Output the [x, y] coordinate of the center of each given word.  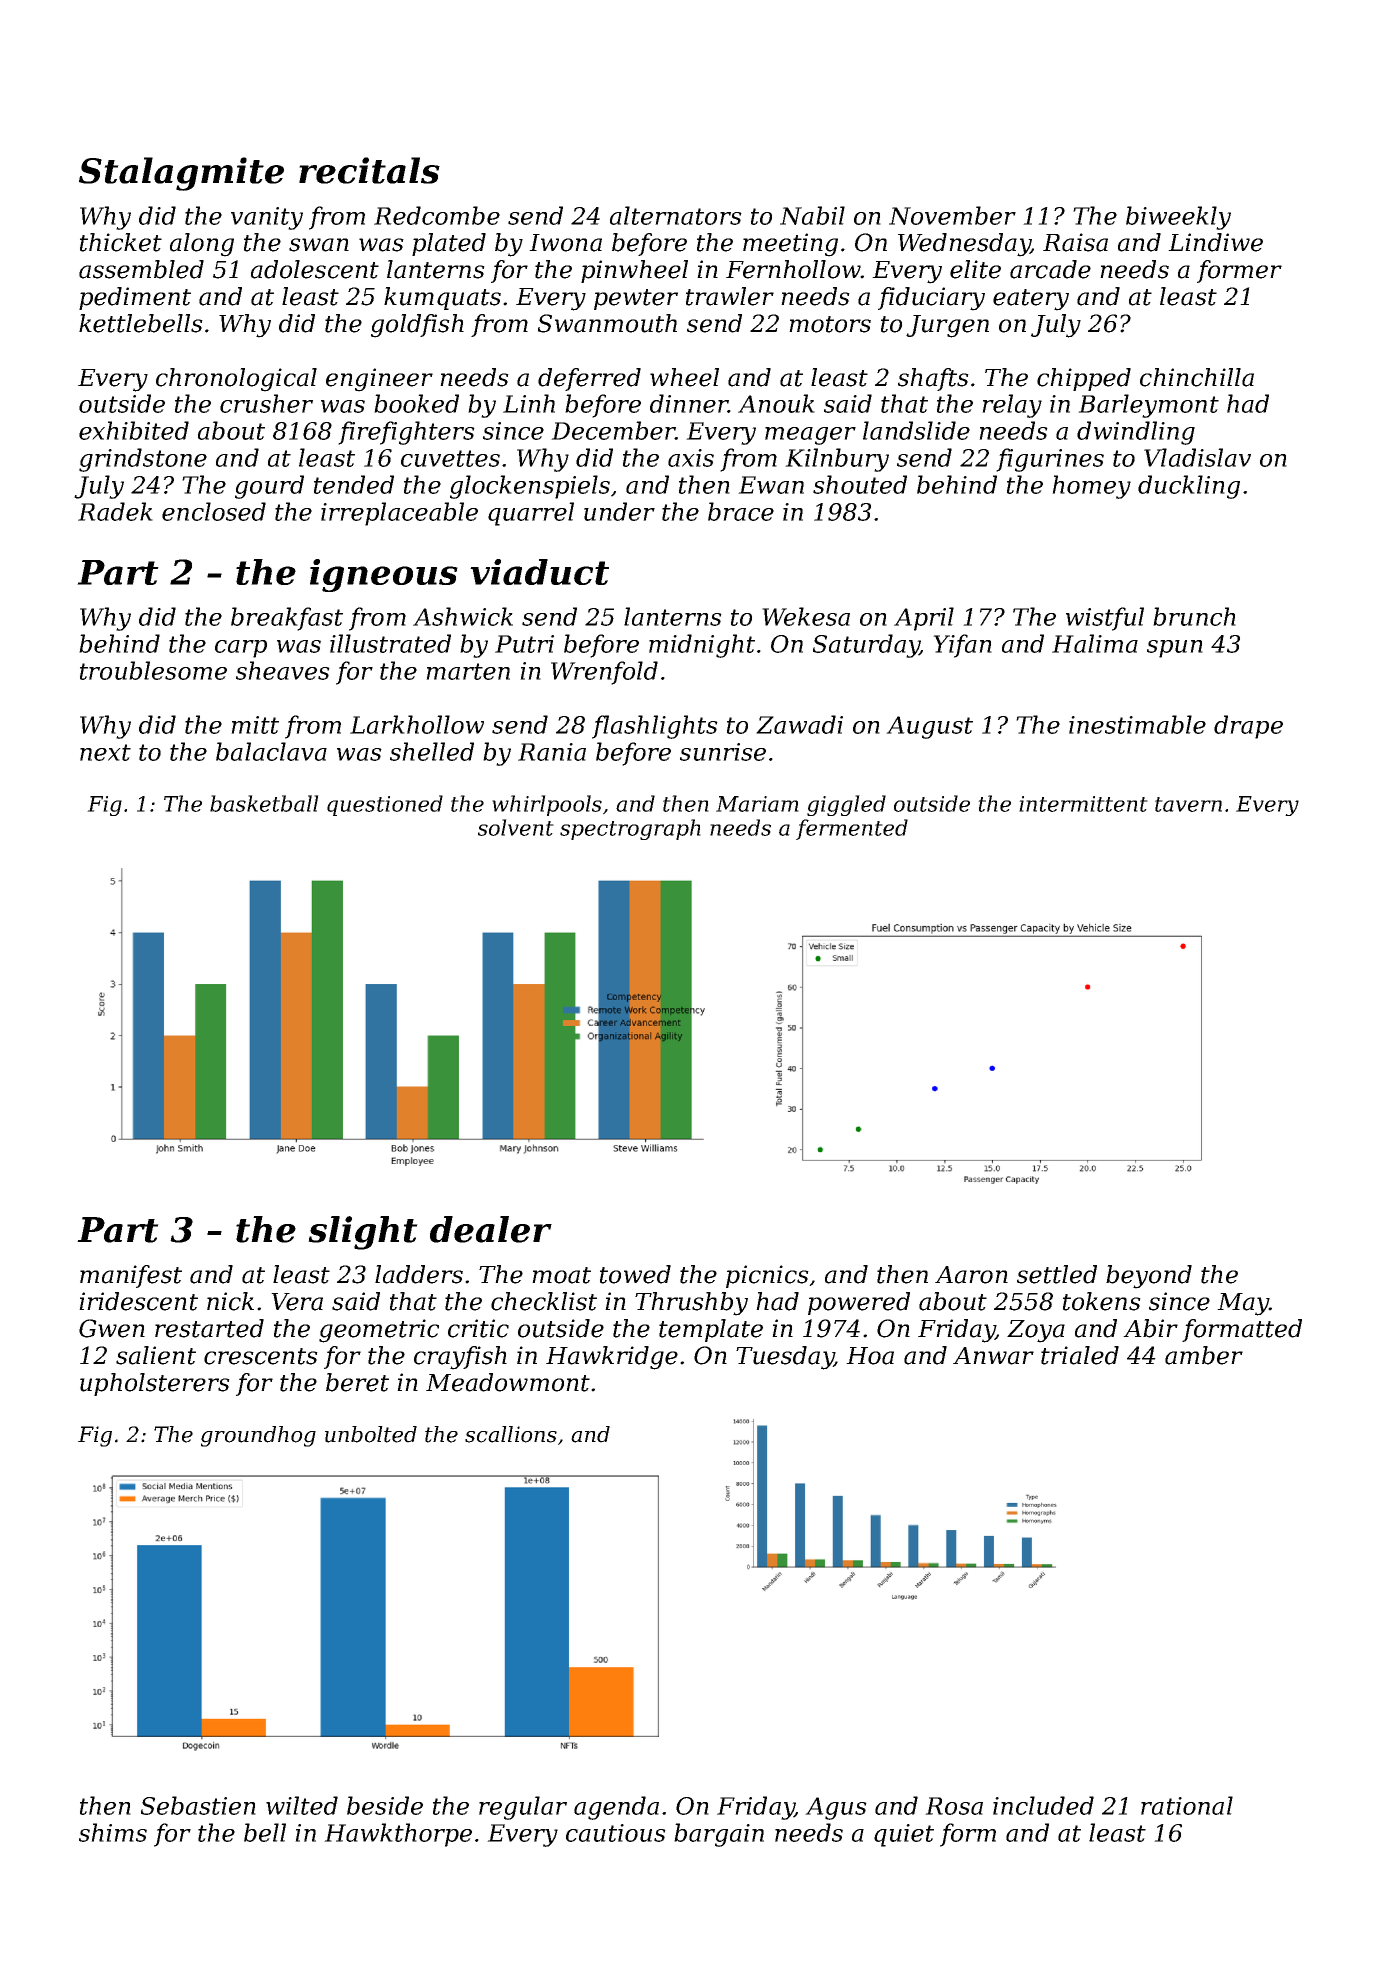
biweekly [1178, 218]
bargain [719, 1835]
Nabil [812, 215]
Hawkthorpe [398, 1835]
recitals [369, 170]
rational [1187, 1805]
